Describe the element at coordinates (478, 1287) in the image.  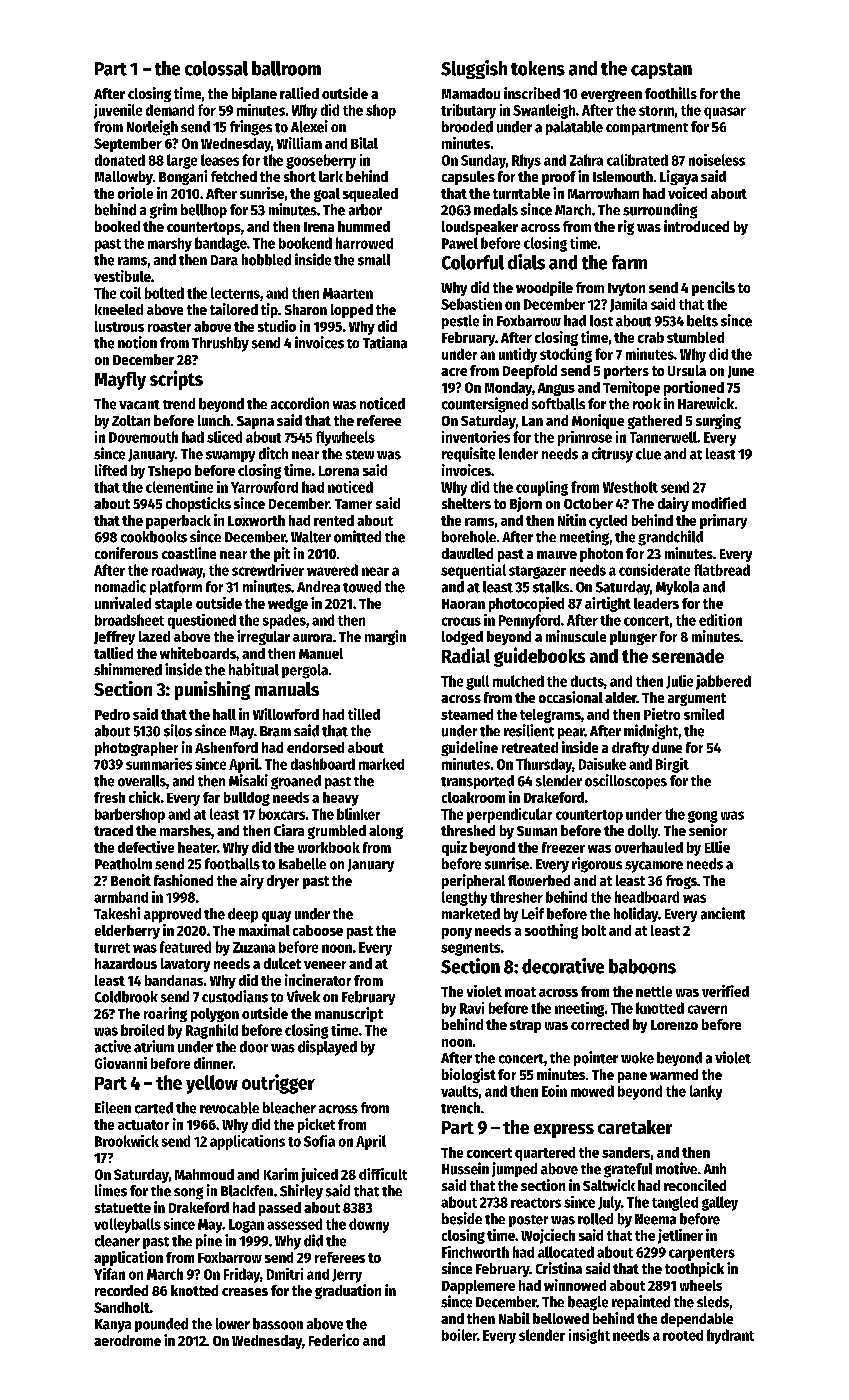
I see `Dapplemere` at that location.
